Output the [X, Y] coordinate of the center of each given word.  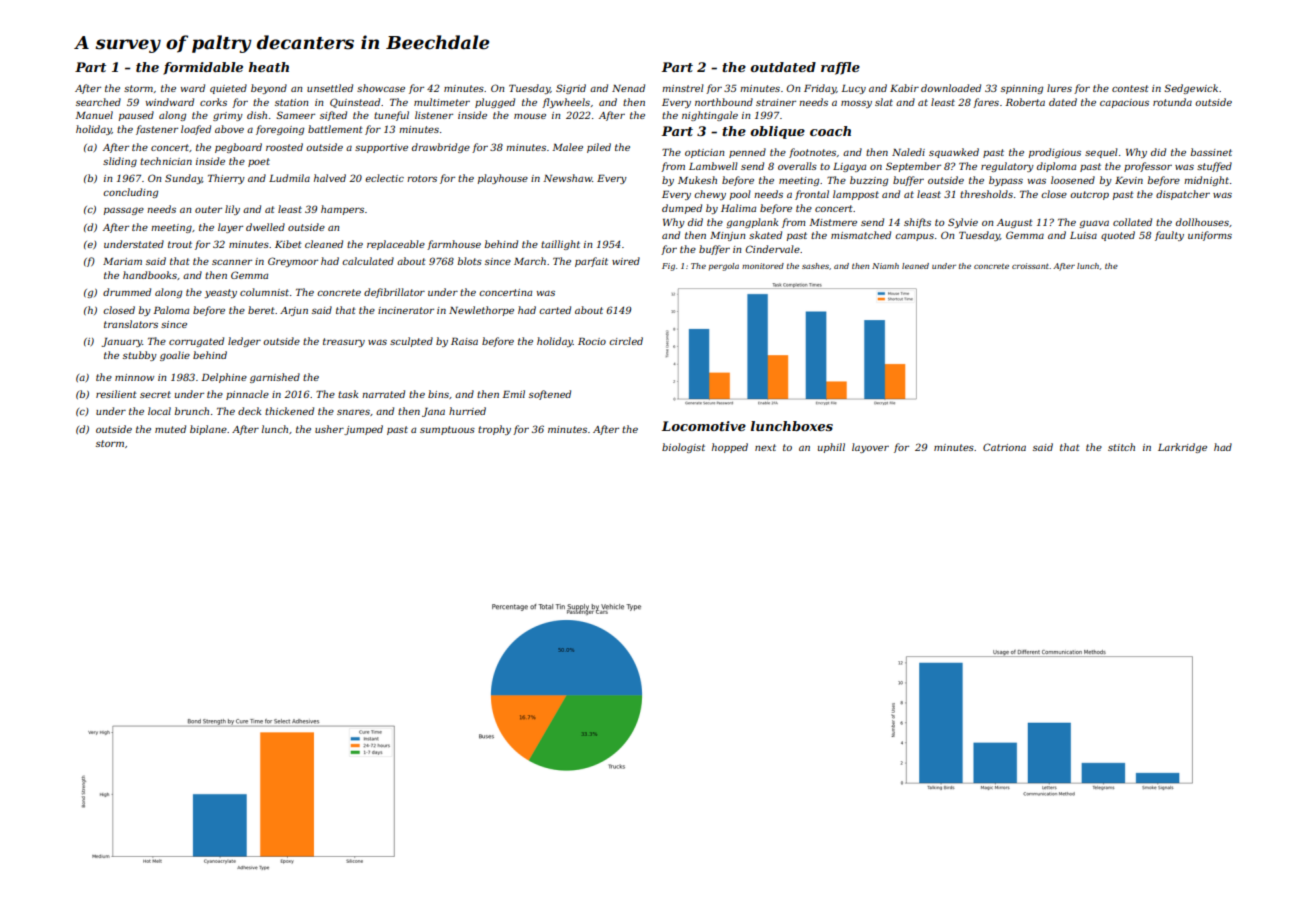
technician [166, 161]
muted [170, 429]
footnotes [812, 153]
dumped [682, 209]
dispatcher [1183, 195]
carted [555, 310]
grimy [228, 116]
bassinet [1211, 152]
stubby [140, 356]
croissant [1030, 266]
